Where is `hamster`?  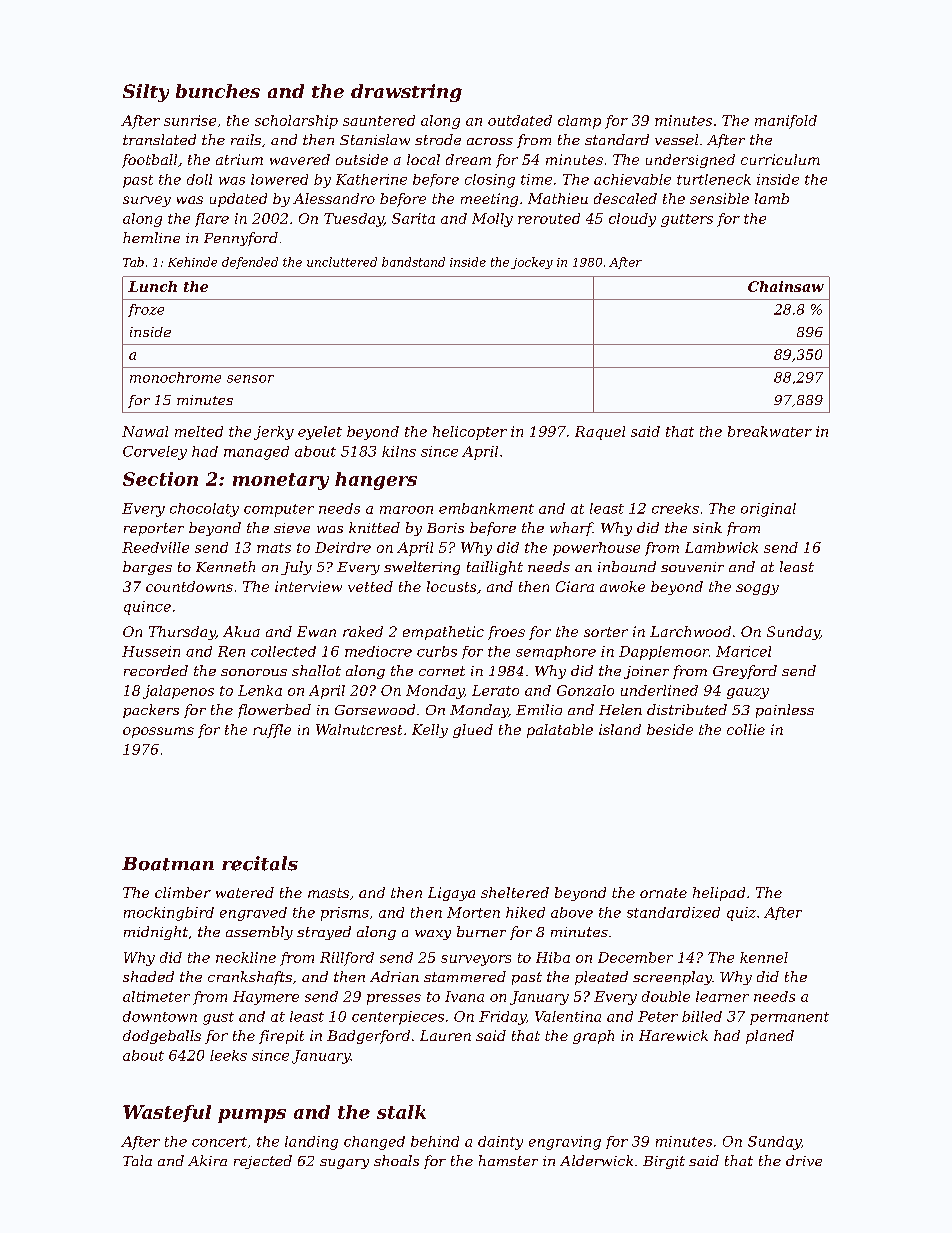 hamster is located at coordinates (508, 1160).
